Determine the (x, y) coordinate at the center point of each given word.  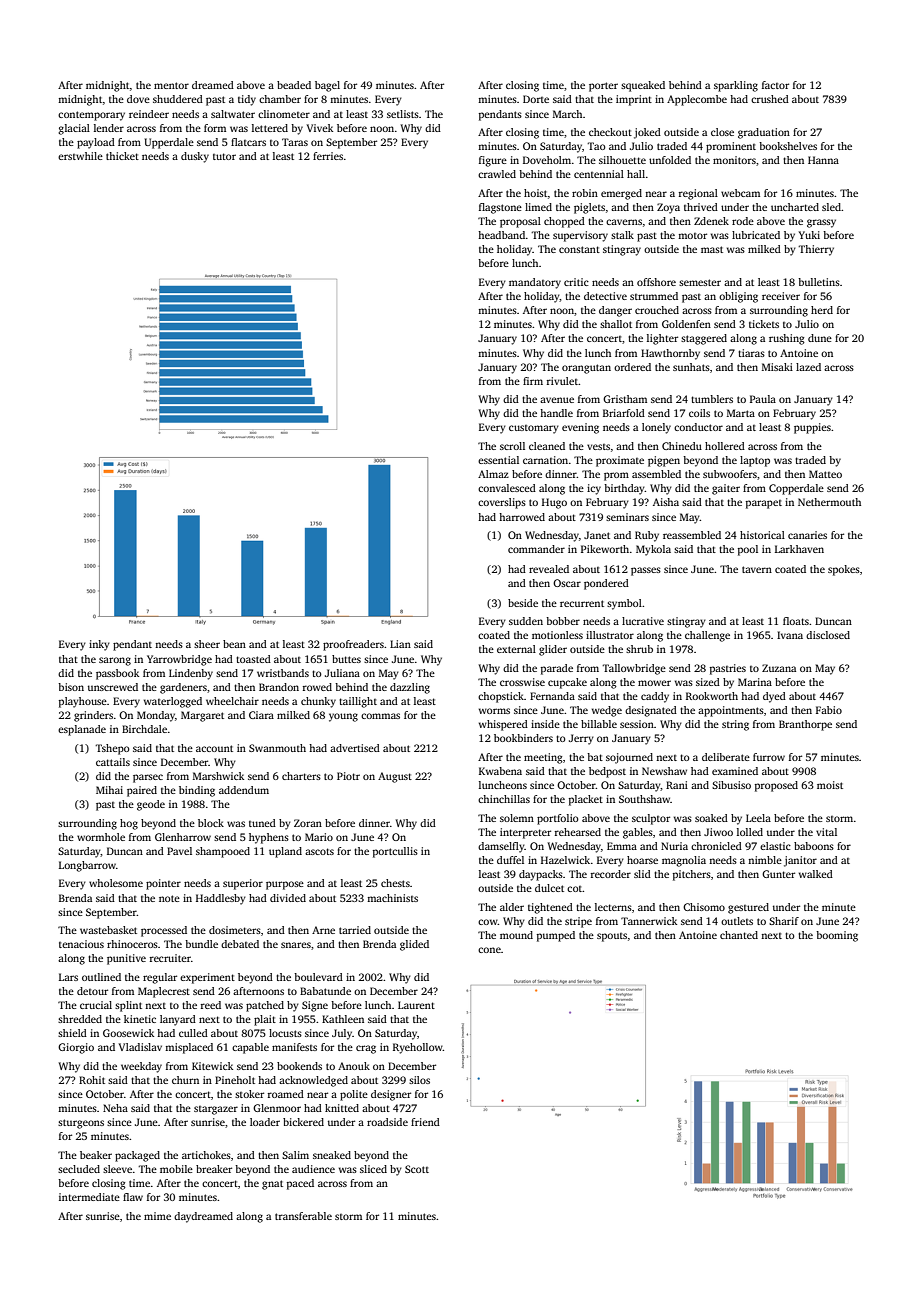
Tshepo (112, 749)
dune (820, 338)
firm (533, 381)
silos (419, 1080)
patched (265, 1006)
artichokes (206, 1155)
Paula (763, 399)
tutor (224, 156)
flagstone (500, 208)
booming (837, 936)
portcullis (395, 852)
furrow (769, 757)
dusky (195, 157)
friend (425, 1122)
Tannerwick (649, 921)
